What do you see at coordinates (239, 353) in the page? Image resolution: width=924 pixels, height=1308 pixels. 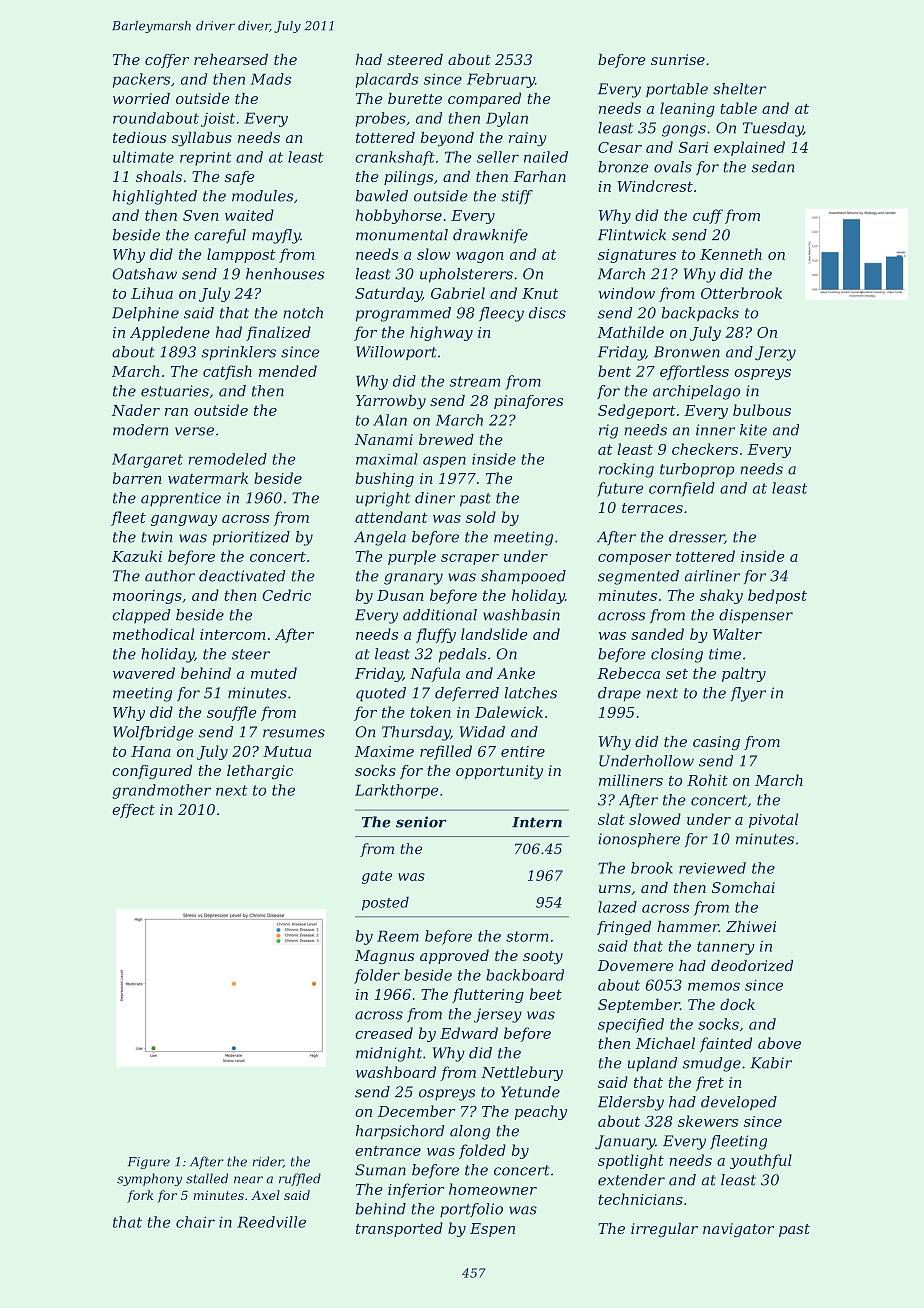 I see `sprinklers` at bounding box center [239, 353].
